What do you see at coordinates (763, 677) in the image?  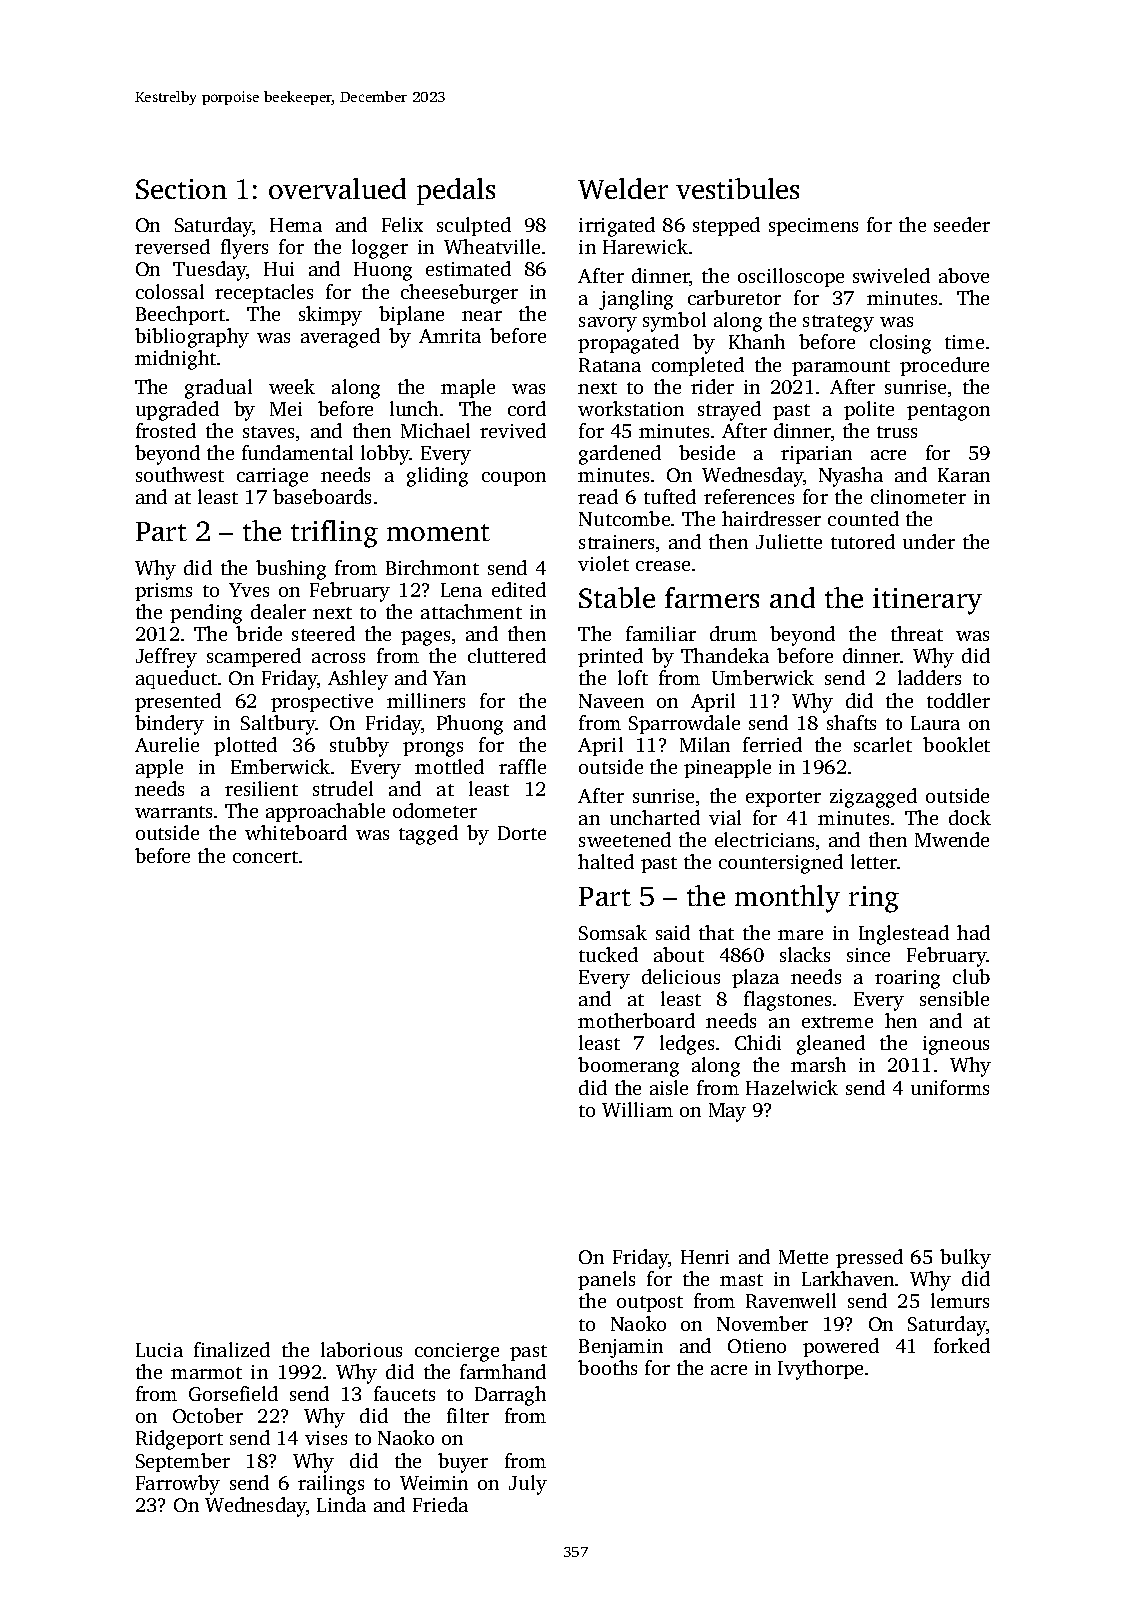 I see `Umberwick` at bounding box center [763, 677].
